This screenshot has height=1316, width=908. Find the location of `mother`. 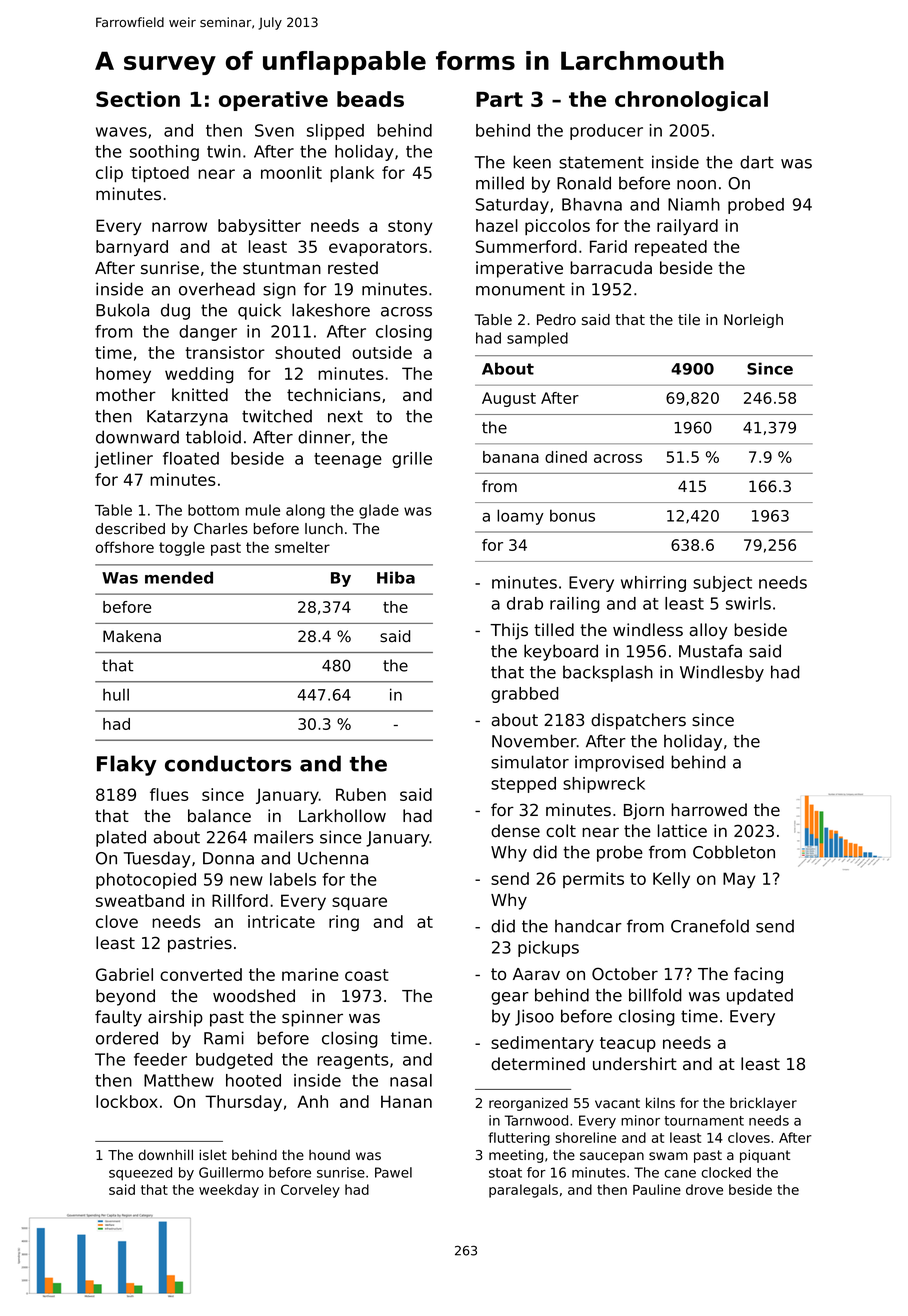

mother is located at coordinates (126, 395).
